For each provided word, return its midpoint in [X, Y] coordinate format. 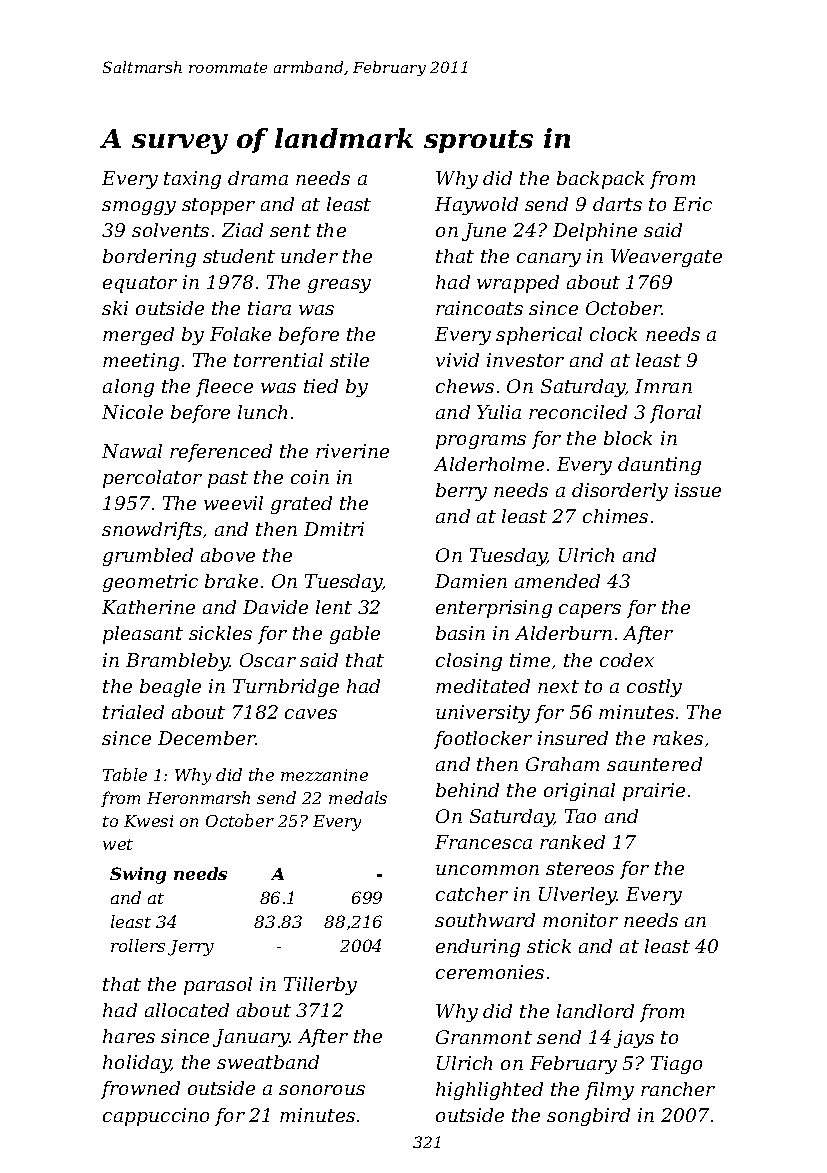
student [239, 256]
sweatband [268, 1062]
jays [634, 1039]
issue [698, 490]
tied [321, 386]
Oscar [268, 660]
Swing [138, 875]
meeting [141, 362]
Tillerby [320, 986]
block [628, 438]
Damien [471, 581]
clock [613, 334]
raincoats [479, 308]
